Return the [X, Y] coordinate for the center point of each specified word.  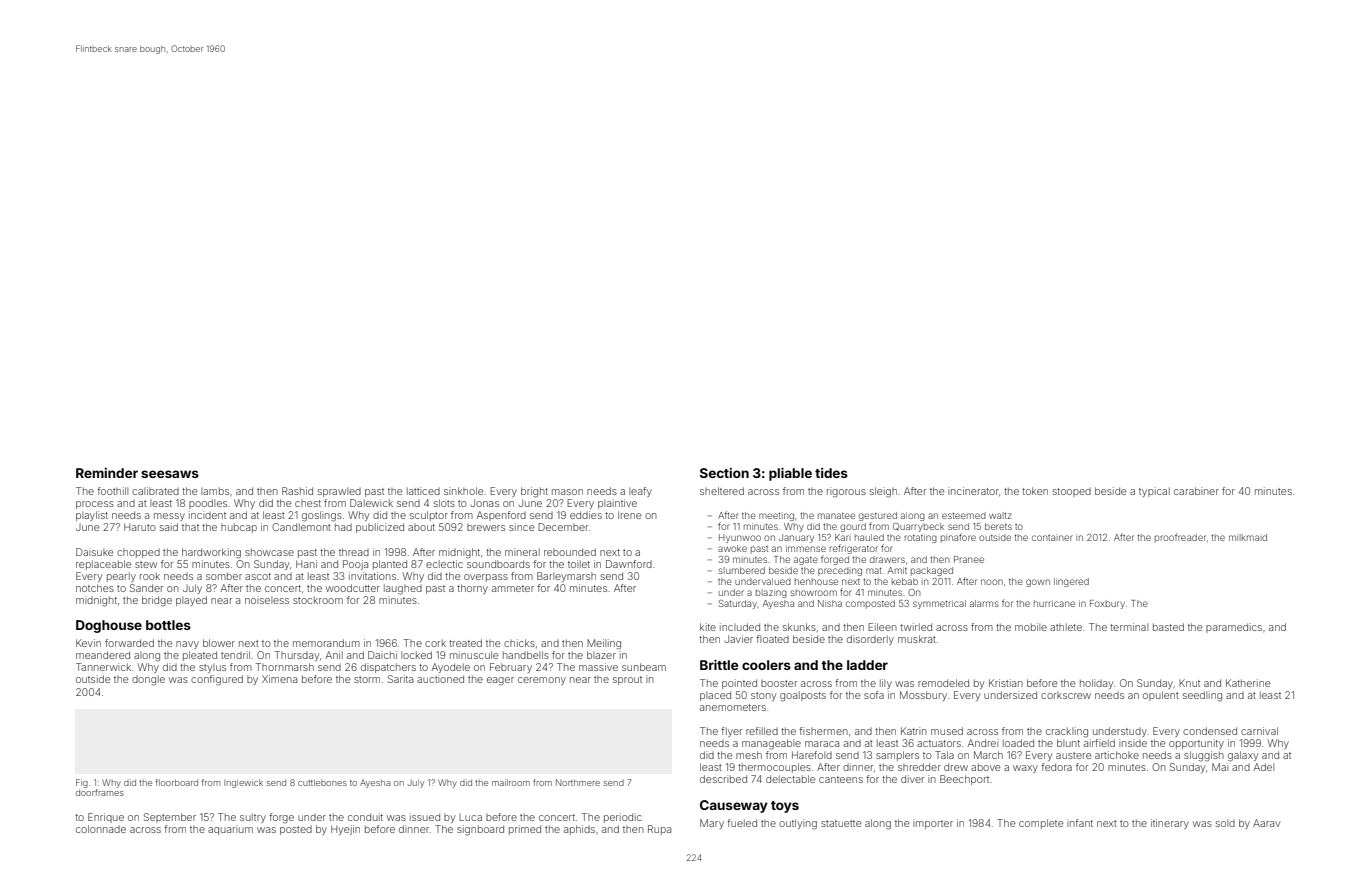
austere [1073, 755]
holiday [1096, 684]
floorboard [177, 782]
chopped [138, 553]
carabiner [1196, 491]
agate [806, 561]
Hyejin [345, 830]
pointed [739, 684]
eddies [586, 515]
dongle [148, 680]
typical [1154, 492]
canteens [841, 779]
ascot [258, 576]
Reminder [107, 473]
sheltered [722, 491]
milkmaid [1248, 537]
